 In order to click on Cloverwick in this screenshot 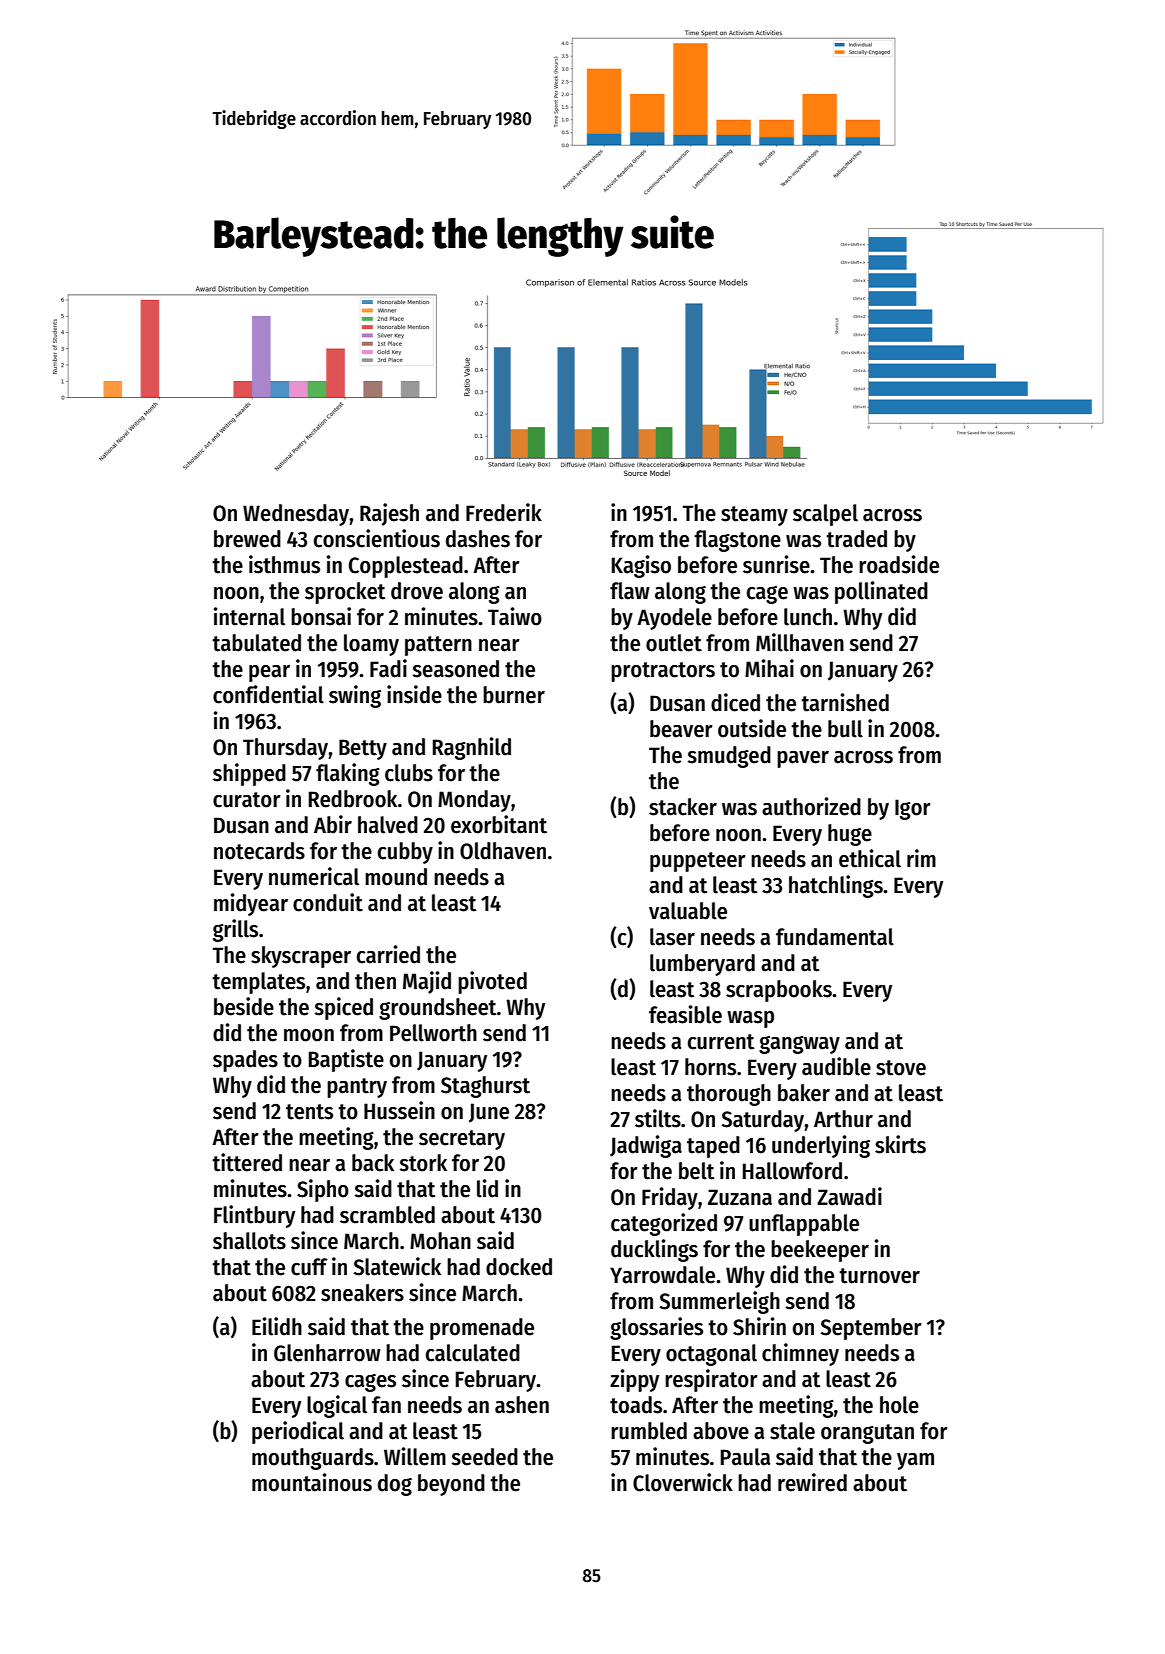, I will do `click(683, 1482)`.
